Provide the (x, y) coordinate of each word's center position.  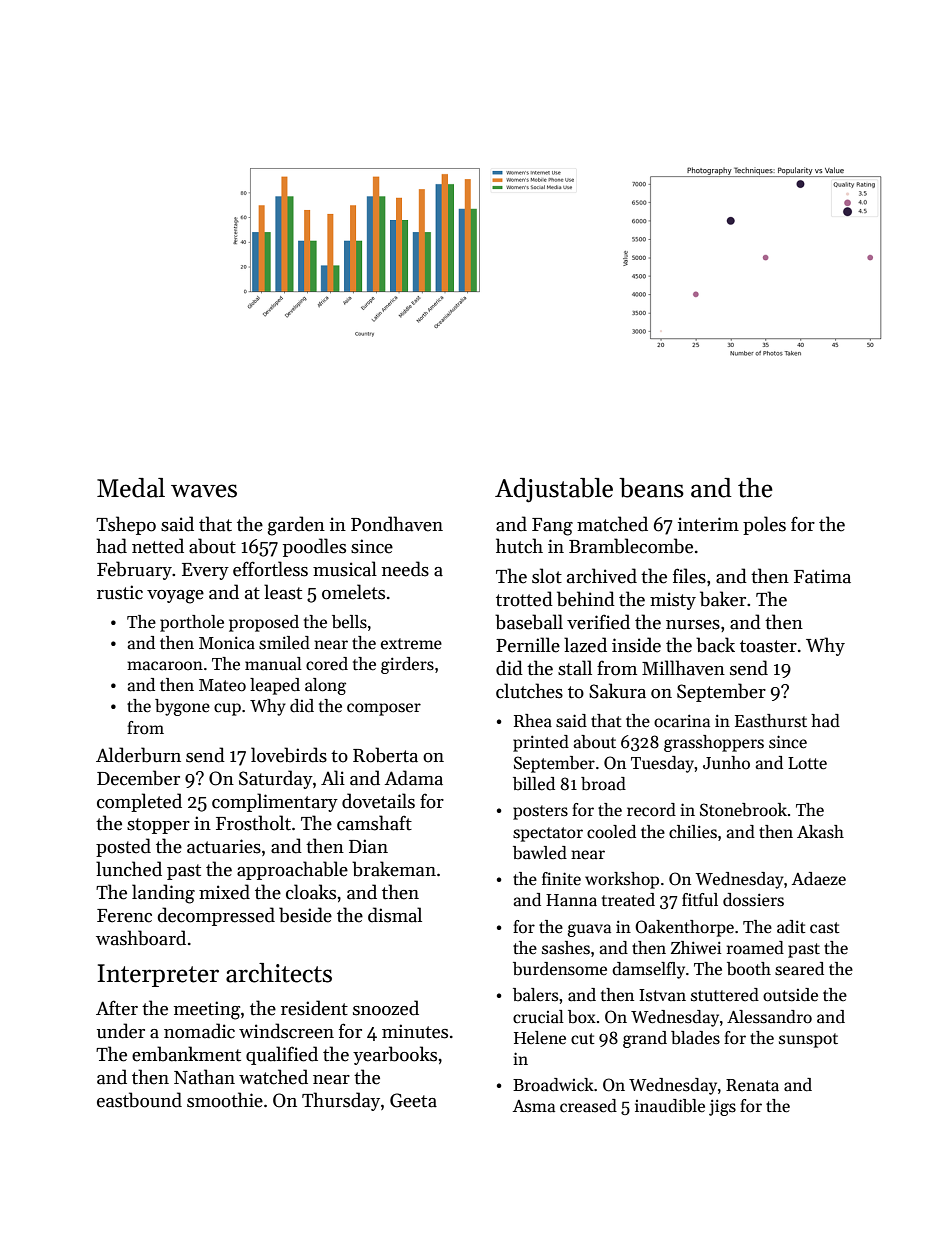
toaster (768, 646)
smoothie (225, 1100)
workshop (622, 880)
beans (651, 488)
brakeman (394, 869)
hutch (519, 546)
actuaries (224, 846)
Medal (131, 488)
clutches (529, 691)
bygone (182, 707)
